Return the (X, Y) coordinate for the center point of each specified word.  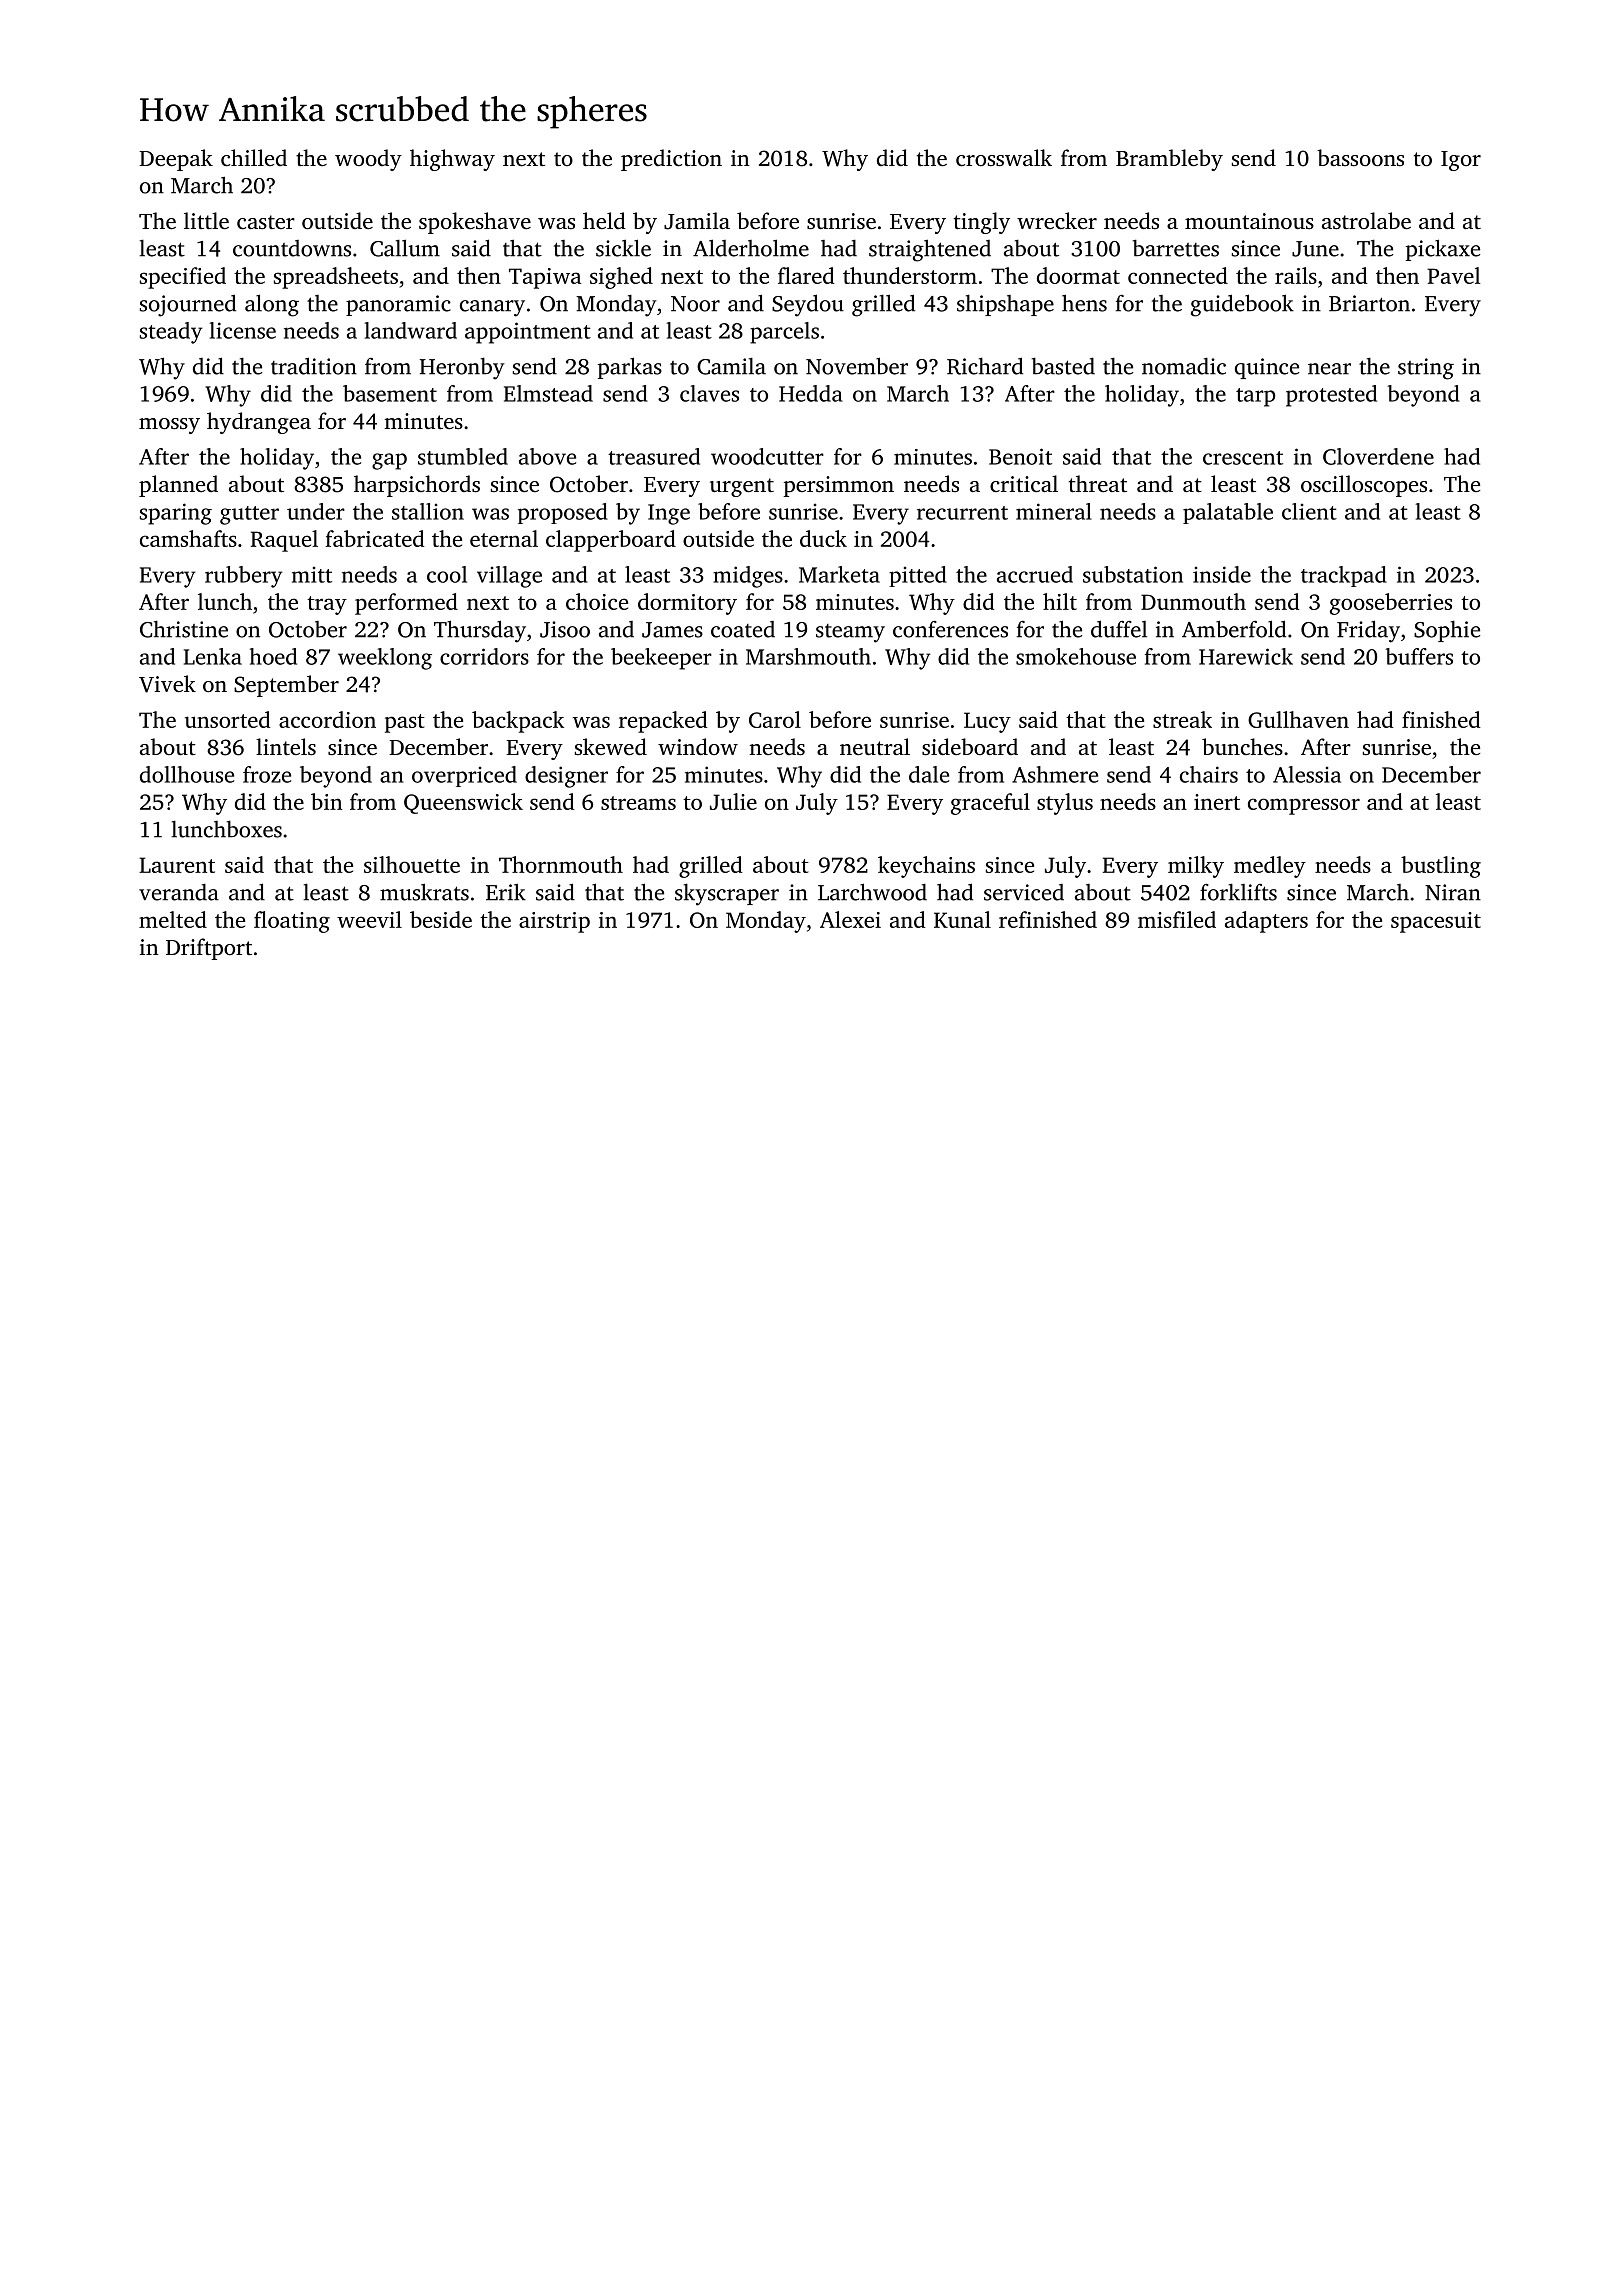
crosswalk (1004, 158)
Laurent (177, 865)
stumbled (463, 456)
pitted (918, 576)
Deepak (176, 160)
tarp (1255, 397)
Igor (1461, 161)
